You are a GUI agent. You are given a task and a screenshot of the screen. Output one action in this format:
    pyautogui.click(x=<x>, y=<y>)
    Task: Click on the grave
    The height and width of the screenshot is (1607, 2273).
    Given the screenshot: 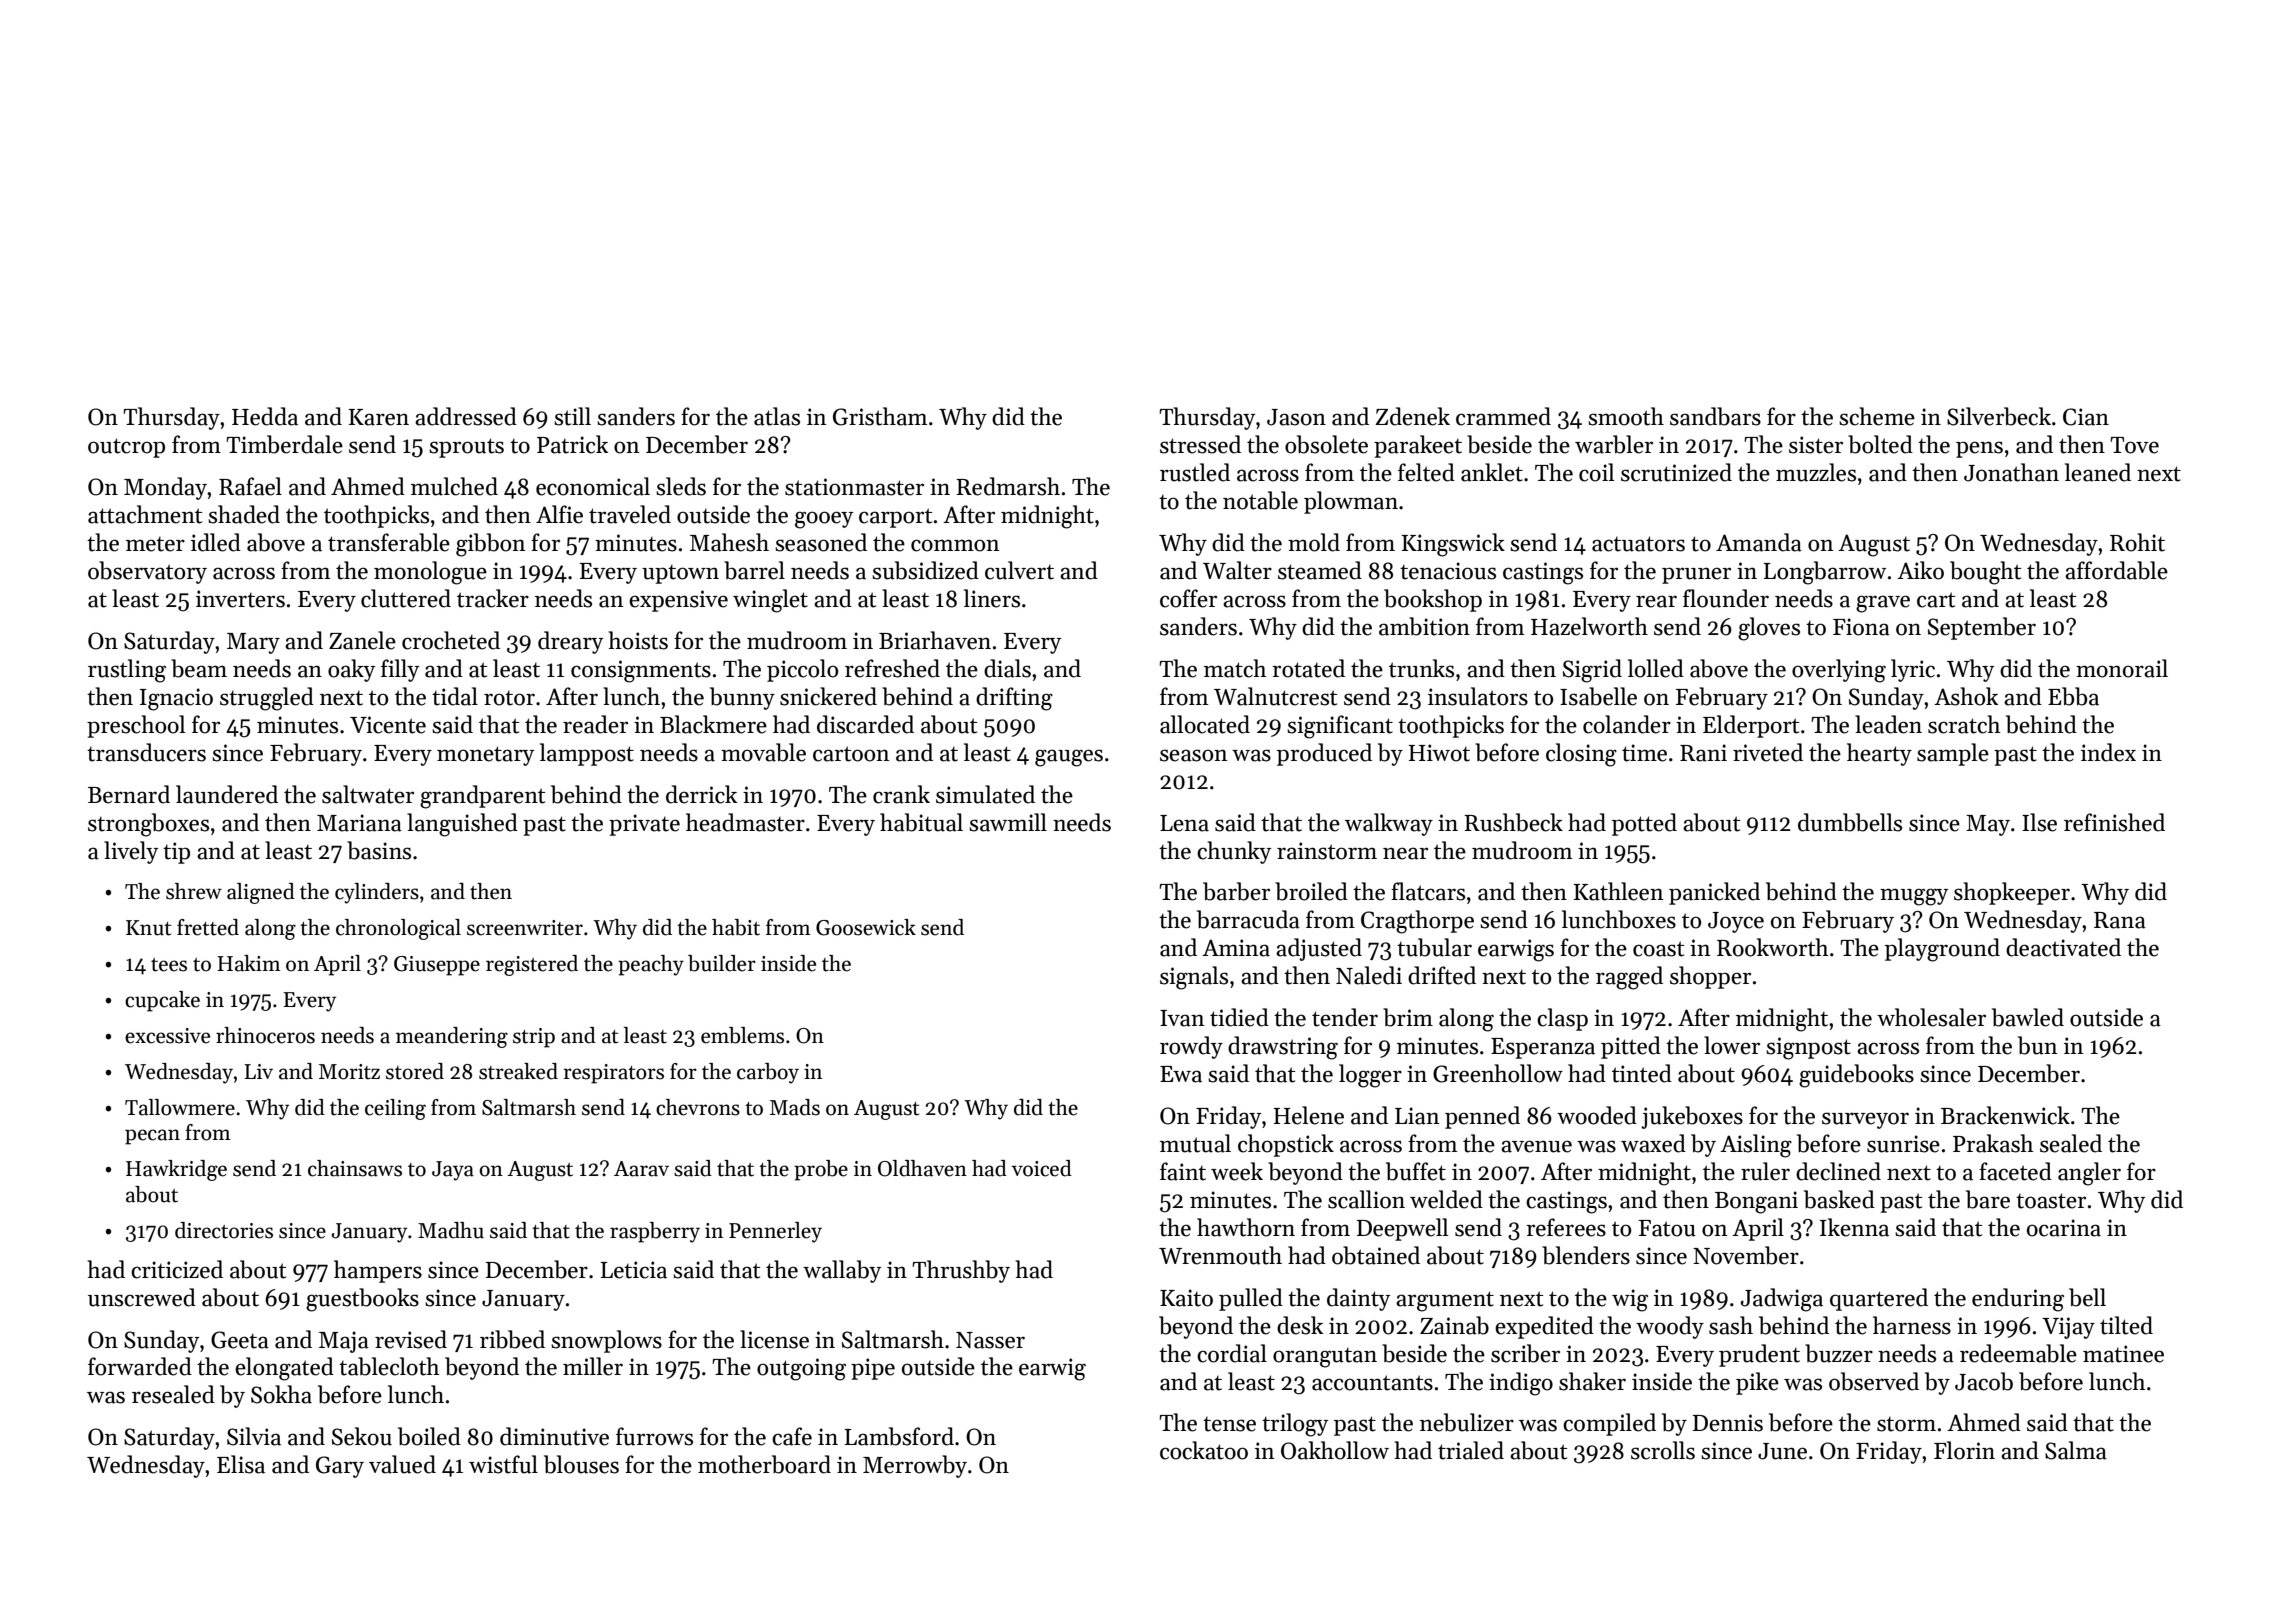 What is the action you would take?
    pyautogui.click(x=1883, y=604)
